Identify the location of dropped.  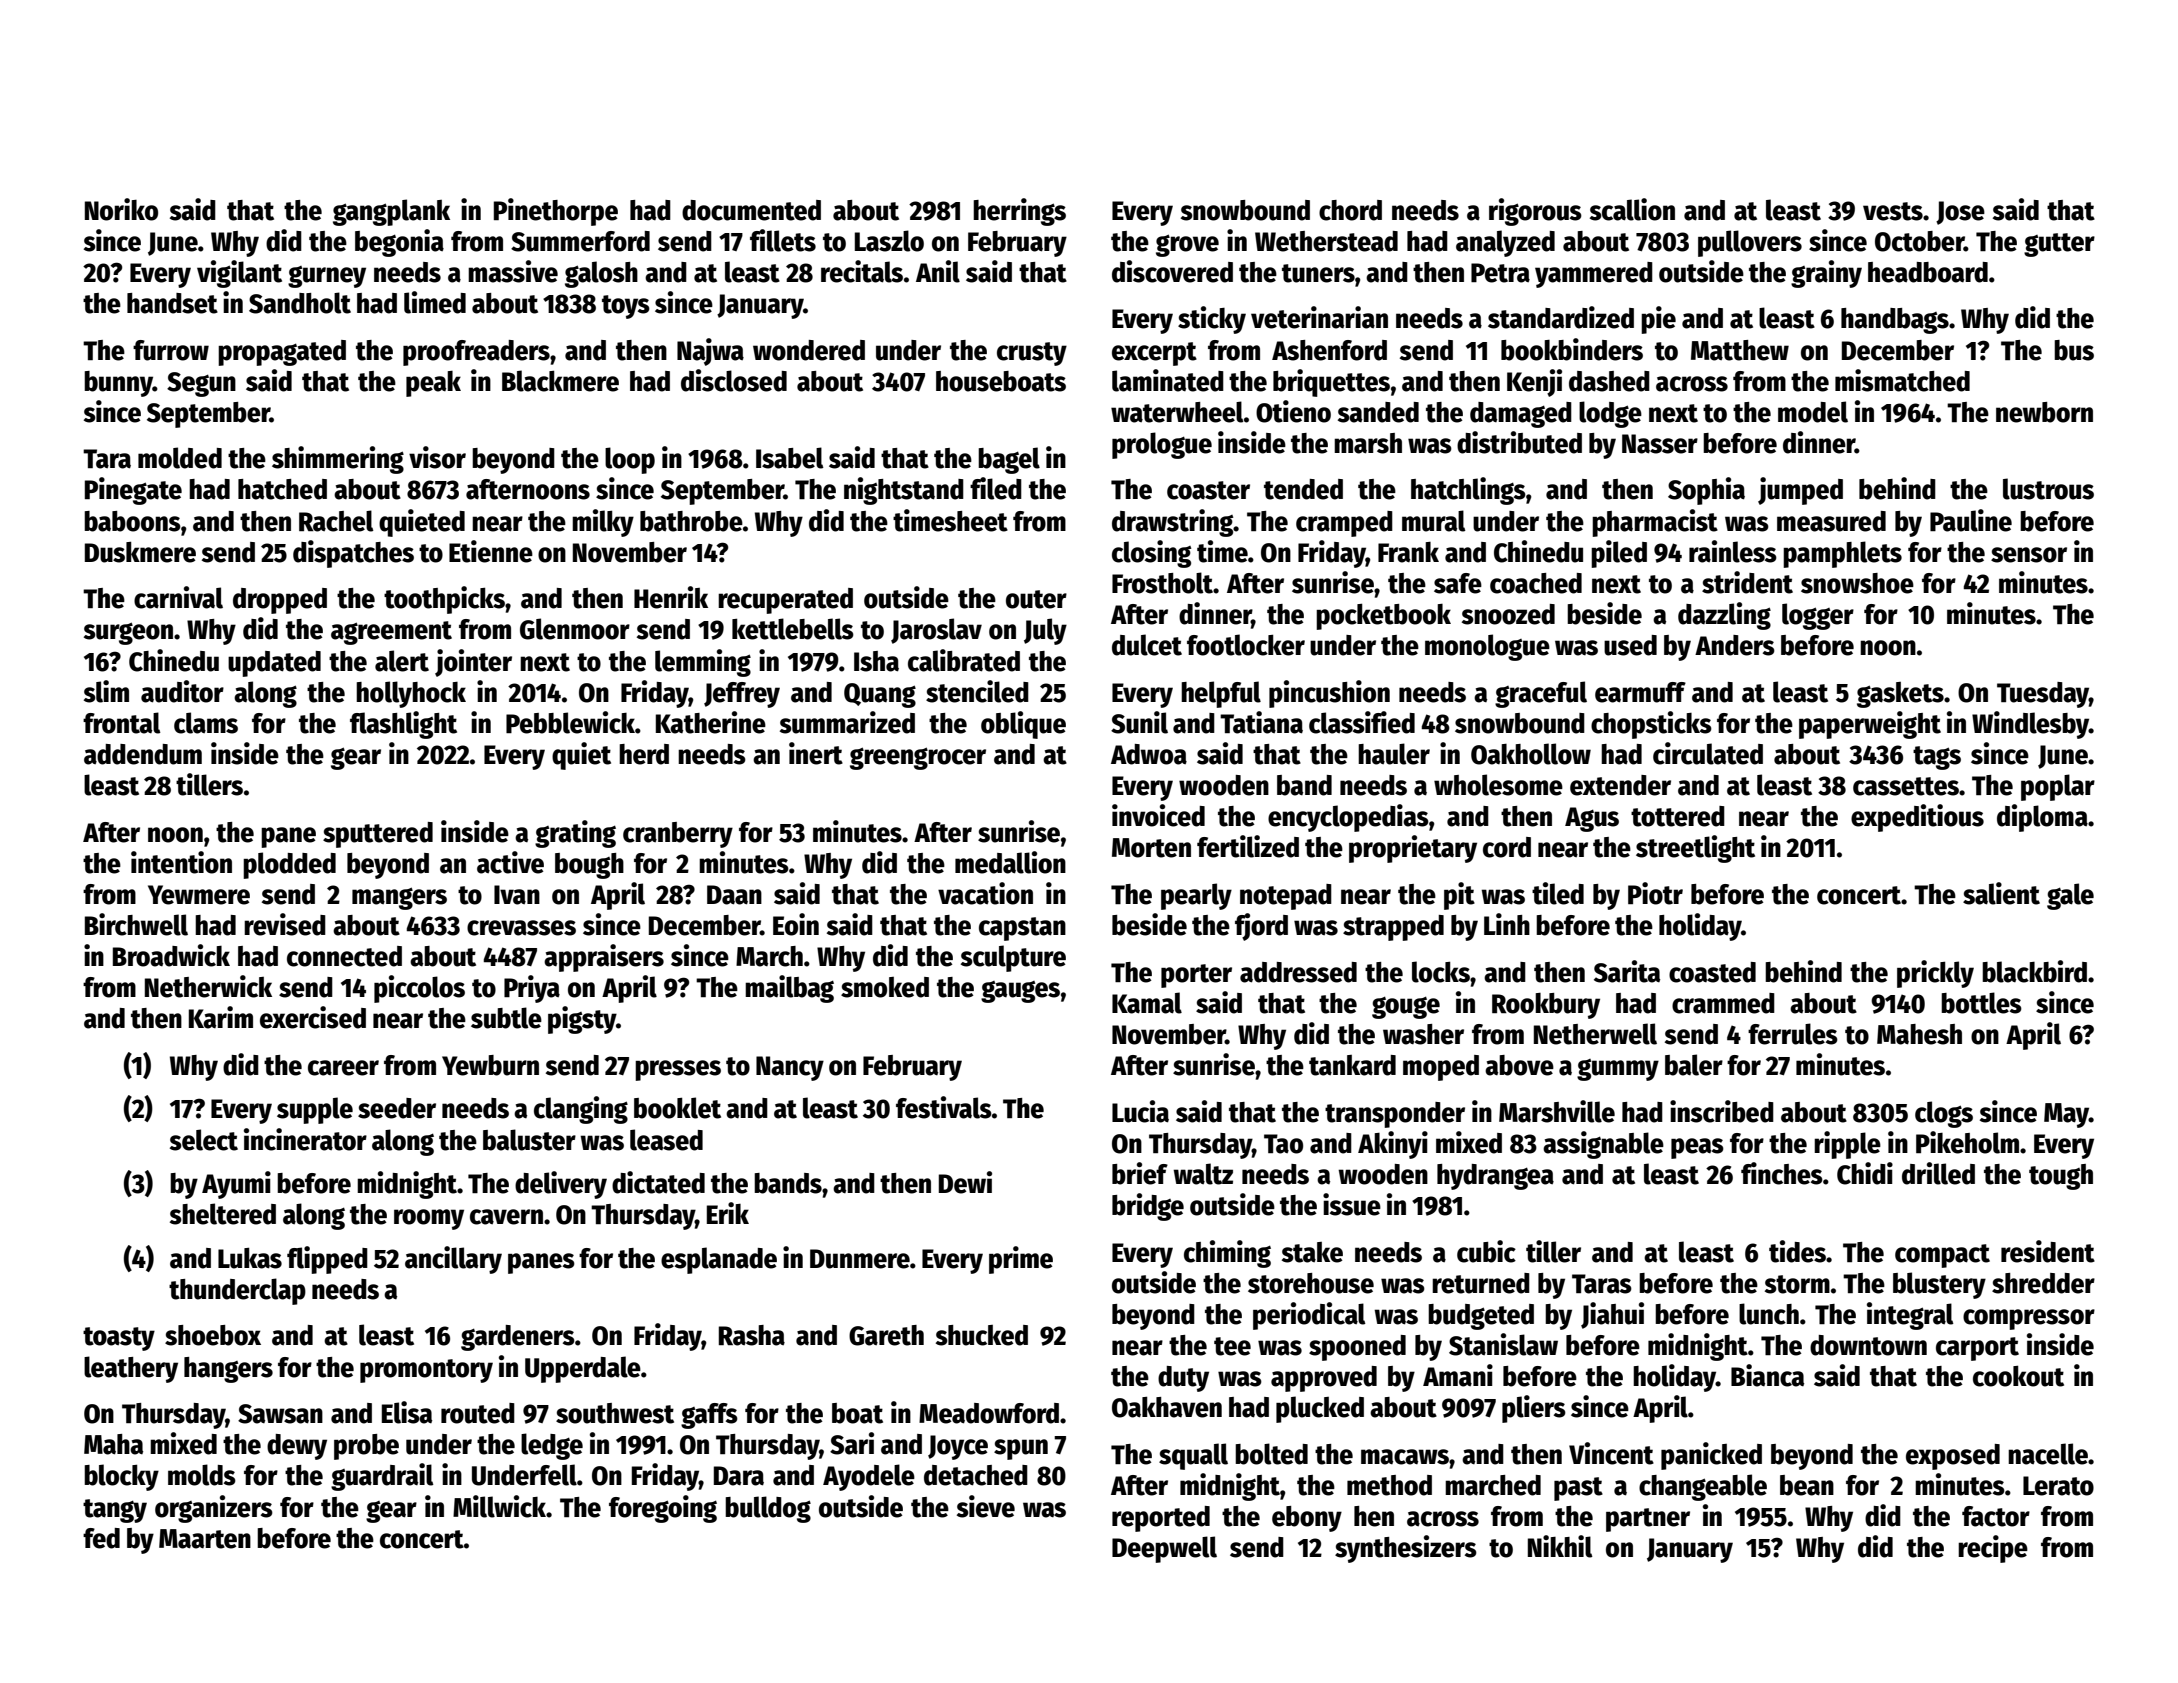
(280, 601).
